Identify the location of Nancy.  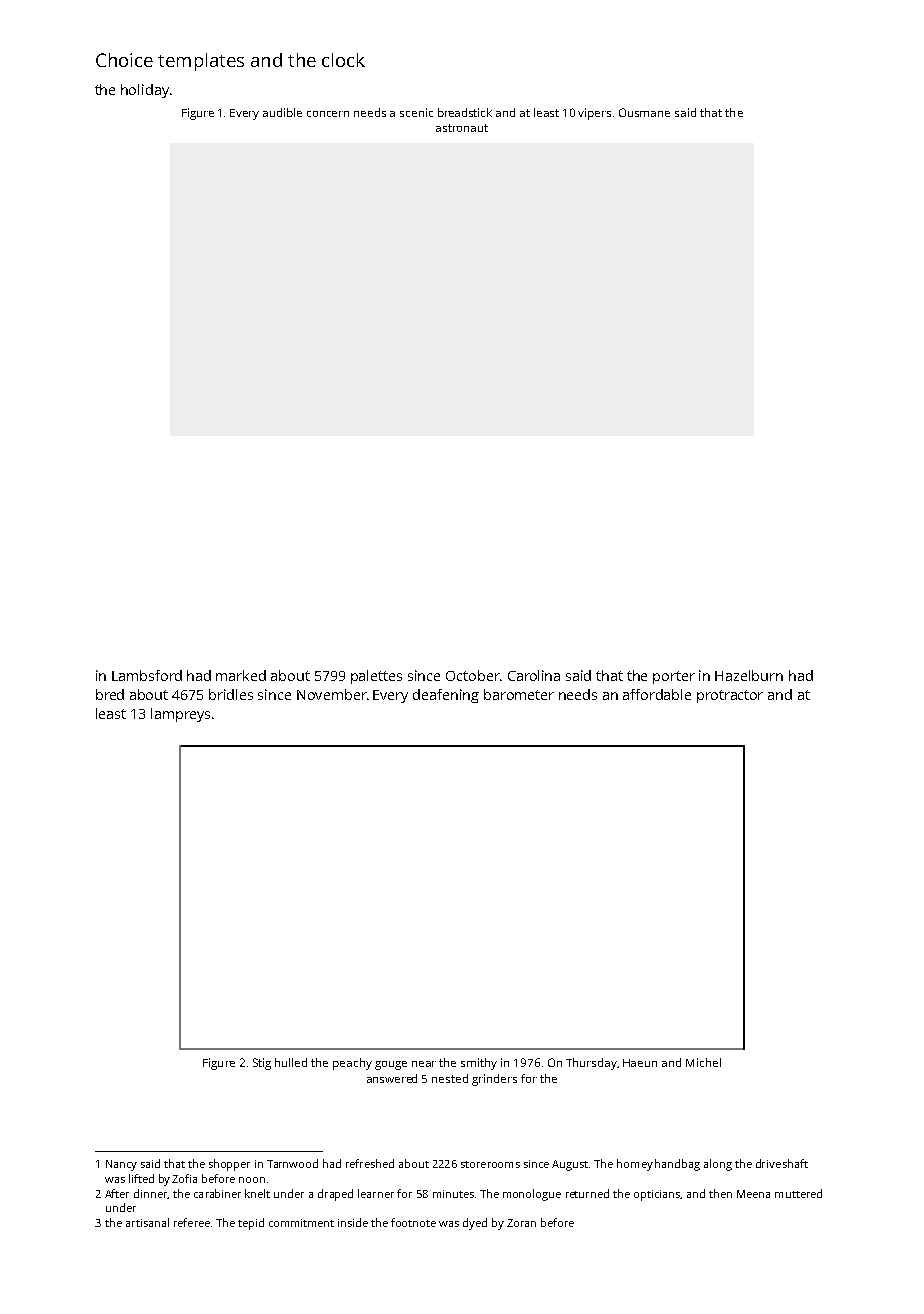
(121, 1165).
